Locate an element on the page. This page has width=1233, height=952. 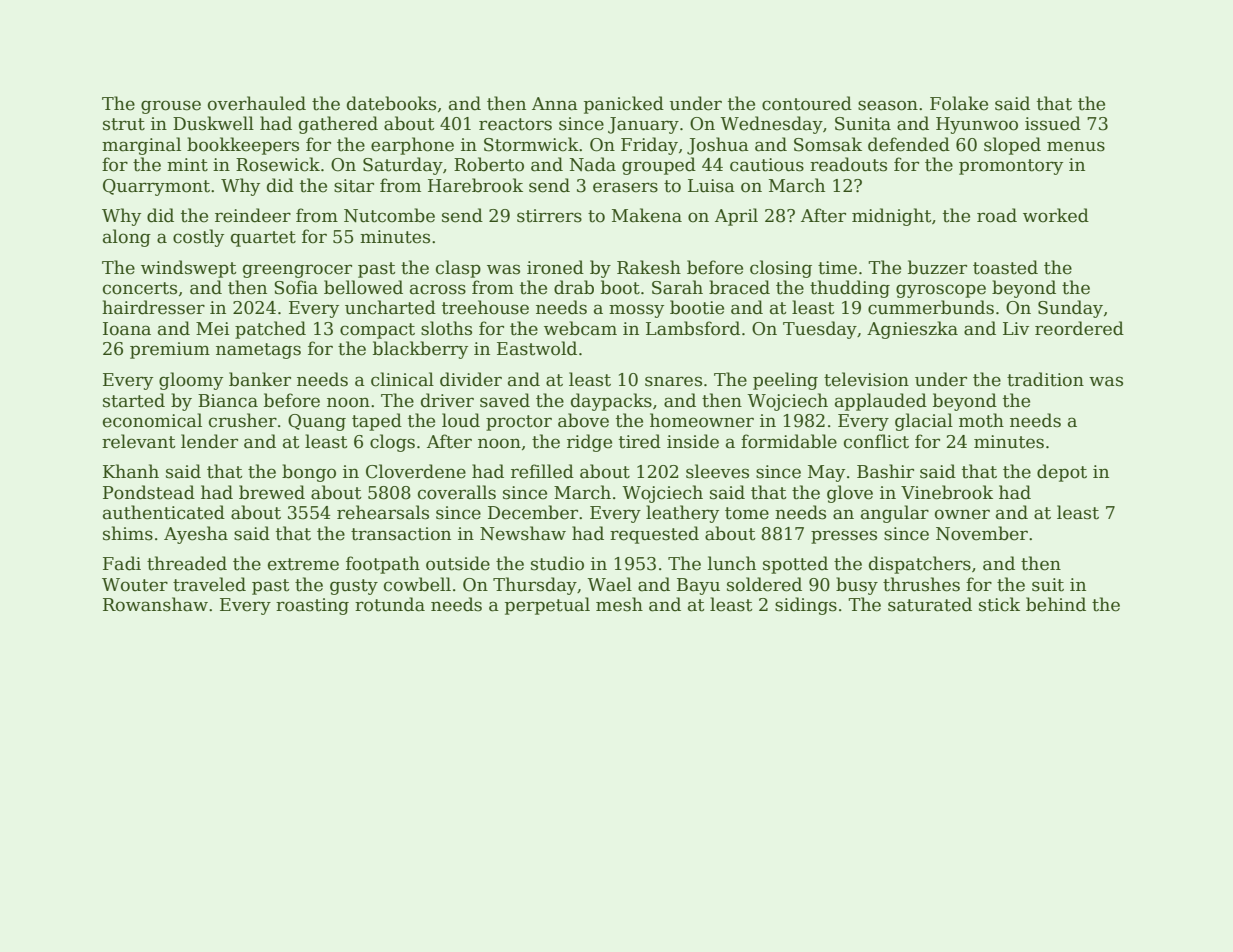
Quarrymont is located at coordinates (156, 187).
